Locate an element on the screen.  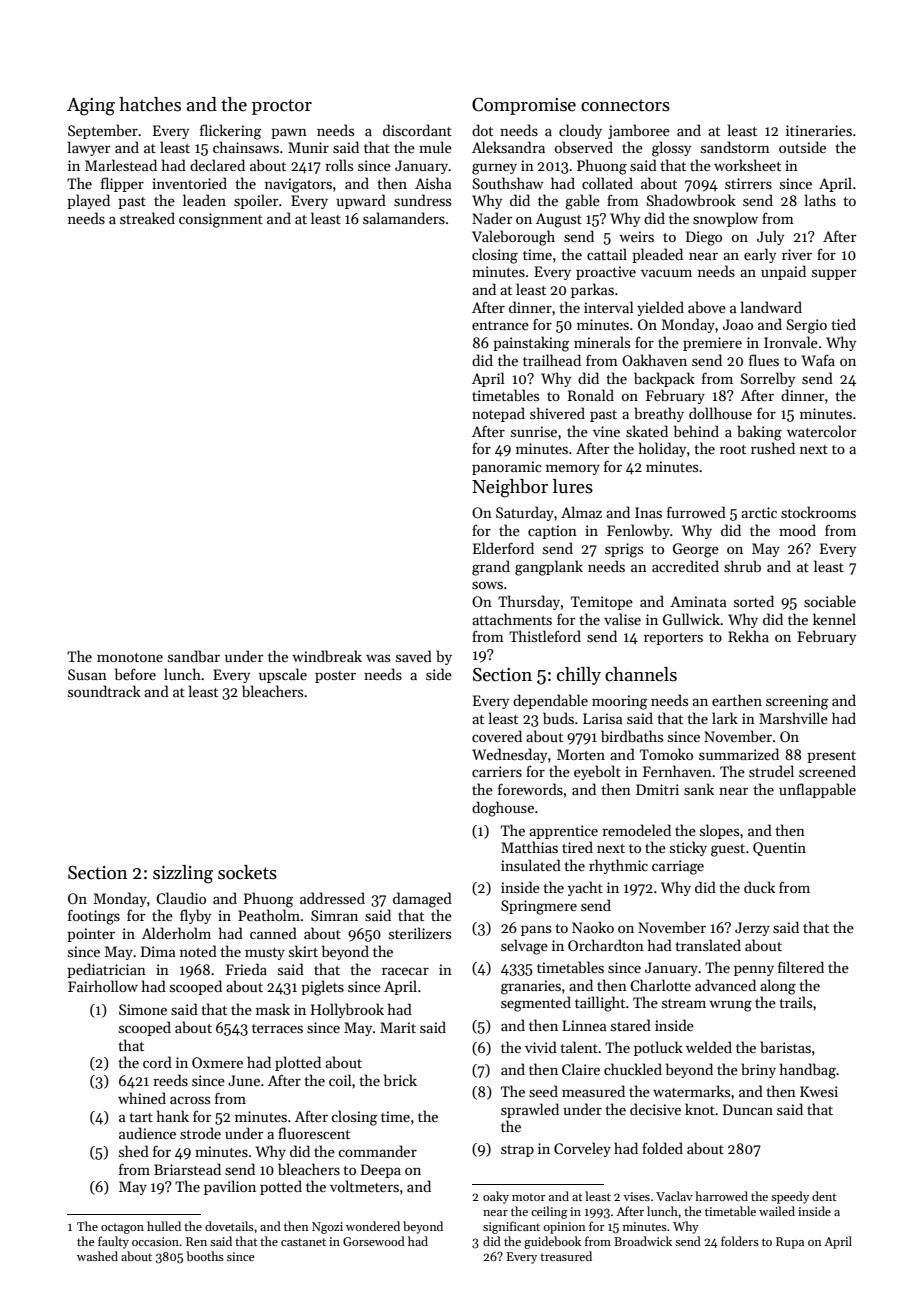
sandbar is located at coordinates (194, 656).
